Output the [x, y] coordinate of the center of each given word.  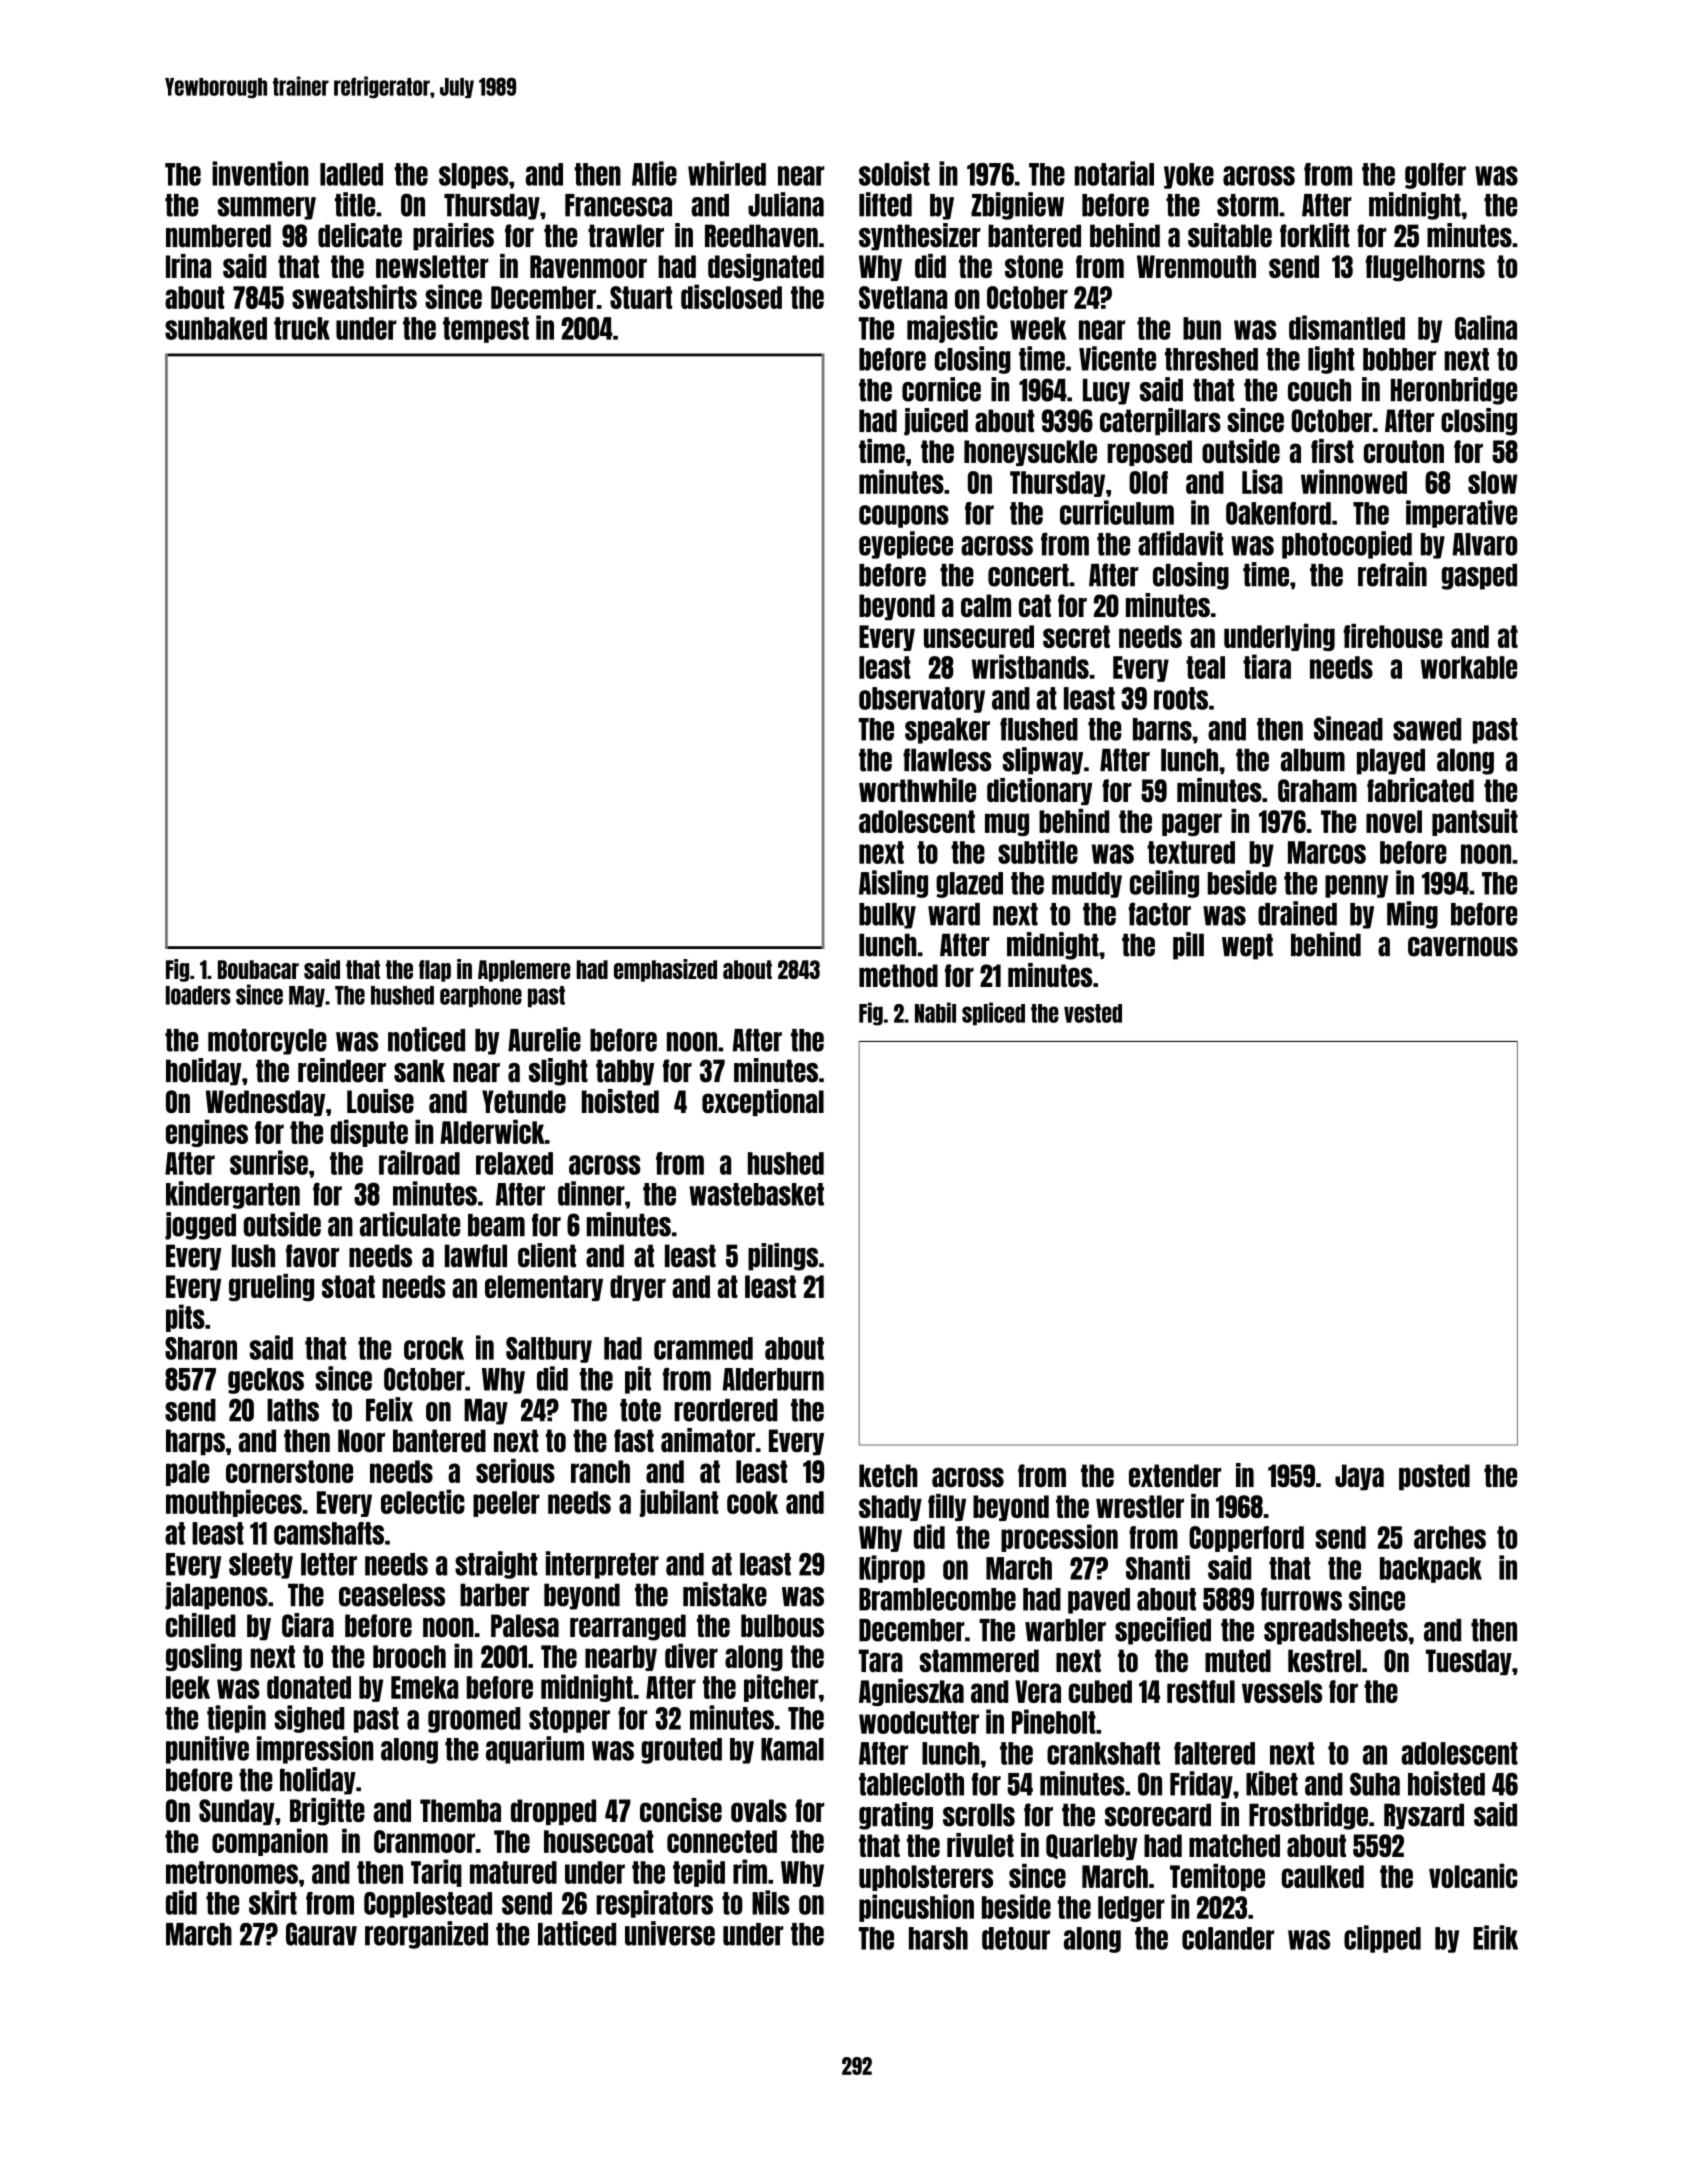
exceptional [763, 1102]
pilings [783, 1257]
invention [260, 173]
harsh [938, 1938]
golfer [1435, 176]
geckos [266, 1381]
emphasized [665, 970]
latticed [577, 1933]
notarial [1114, 173]
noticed [426, 1039]
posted [1434, 1477]
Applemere [524, 971]
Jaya [1359, 1477]
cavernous [1463, 947]
